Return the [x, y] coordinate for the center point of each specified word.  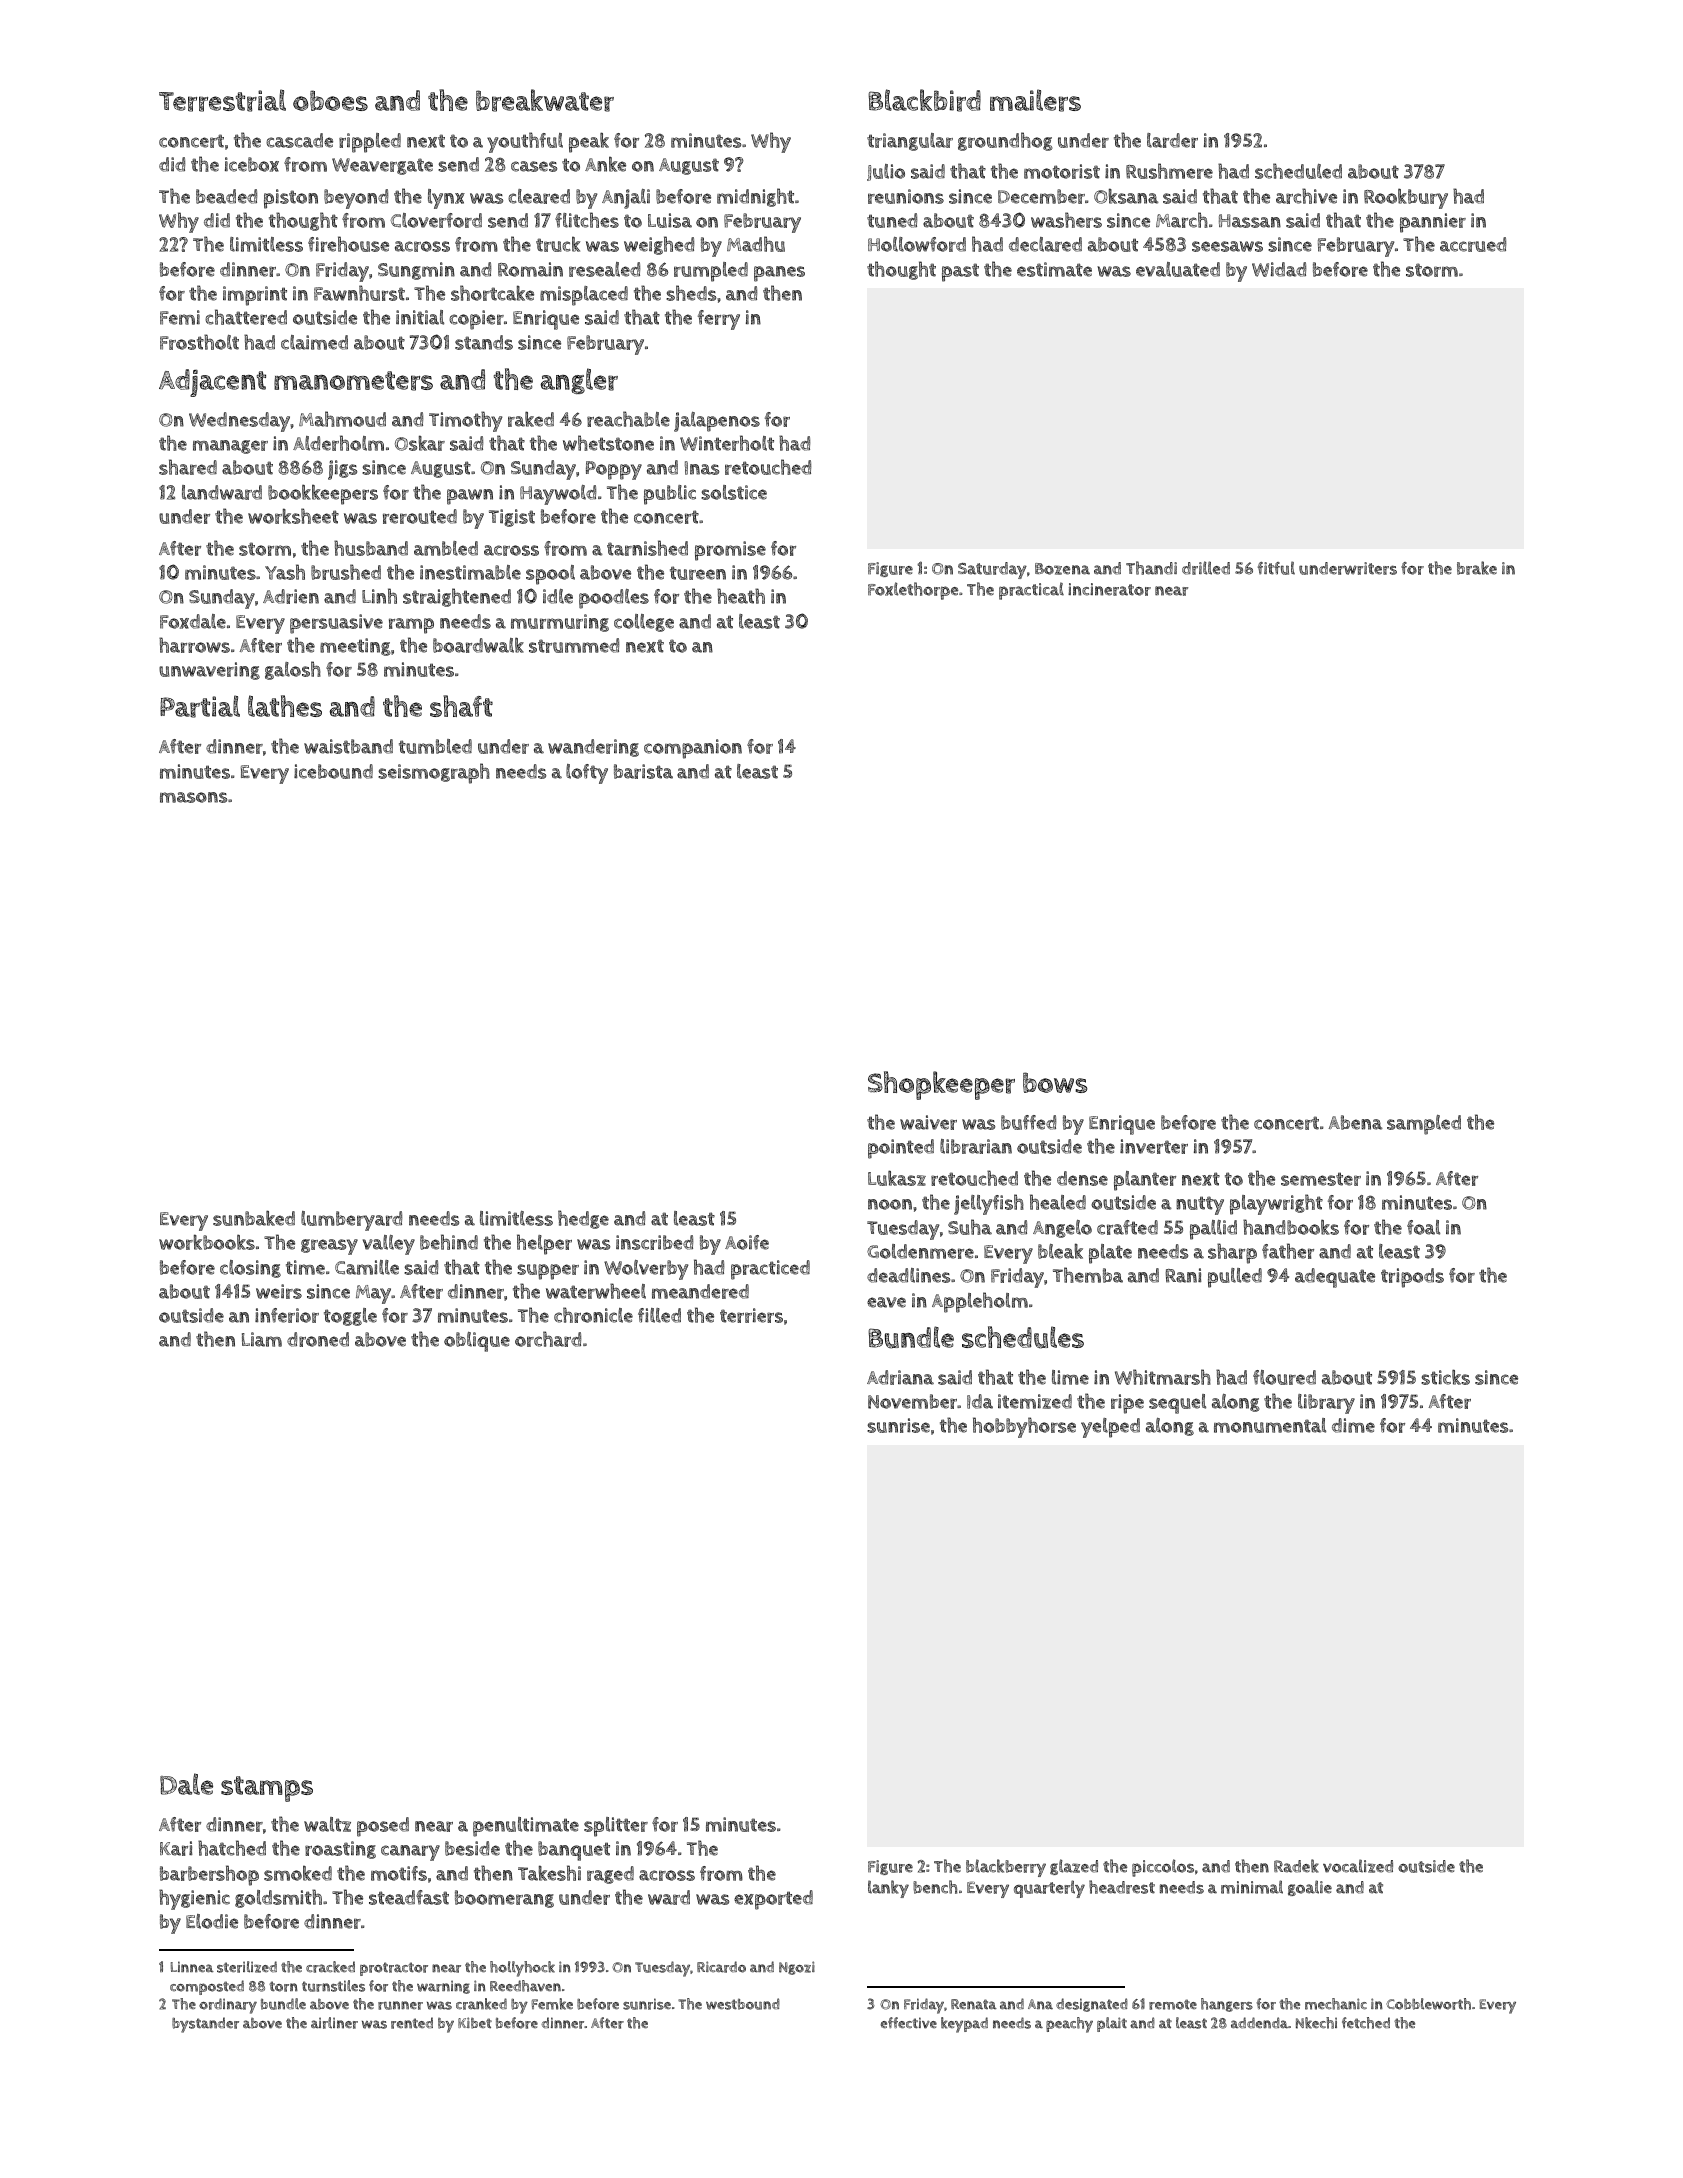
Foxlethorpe [913, 591]
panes [779, 274]
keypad [964, 2025]
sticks [1445, 1377]
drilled [1206, 568]
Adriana [900, 1377]
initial [420, 317]
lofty [587, 774]
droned [318, 1339]
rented [412, 2023]
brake [1477, 568]
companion [693, 749]
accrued [1473, 244]
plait [1112, 2024]
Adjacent [212, 383]
